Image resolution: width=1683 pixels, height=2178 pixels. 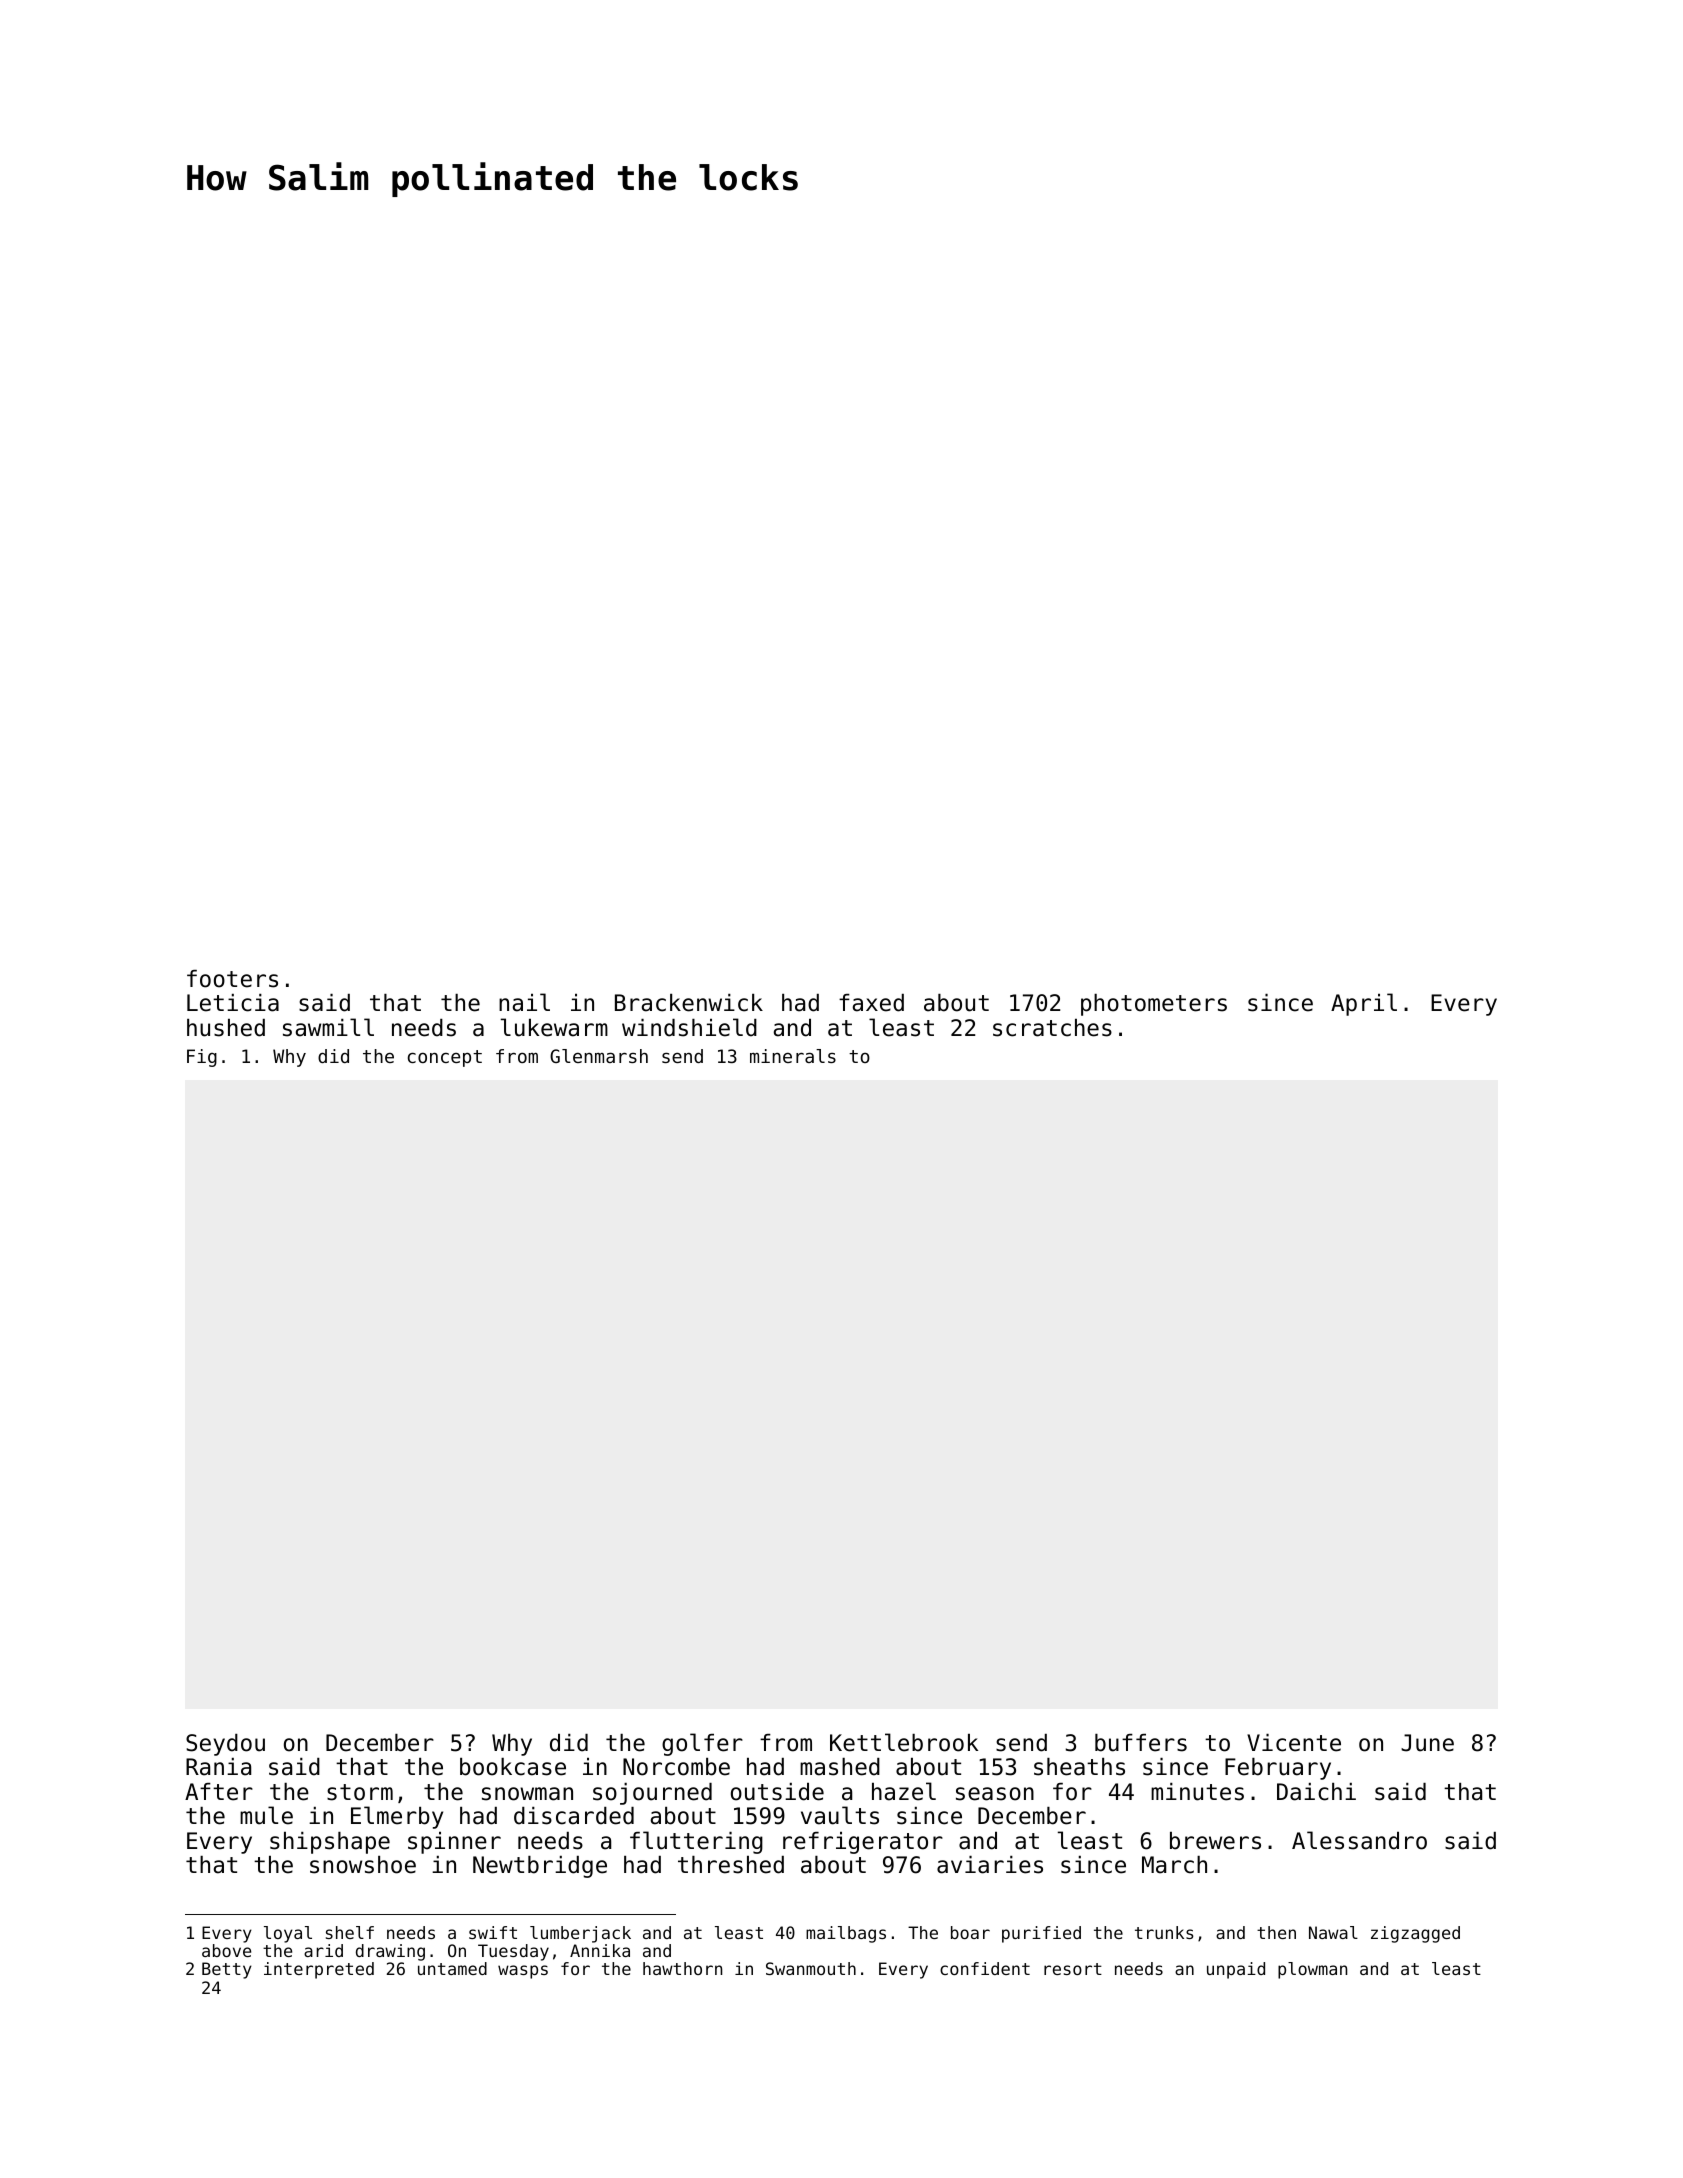 I want to click on Vicente, so click(x=1294, y=1743).
